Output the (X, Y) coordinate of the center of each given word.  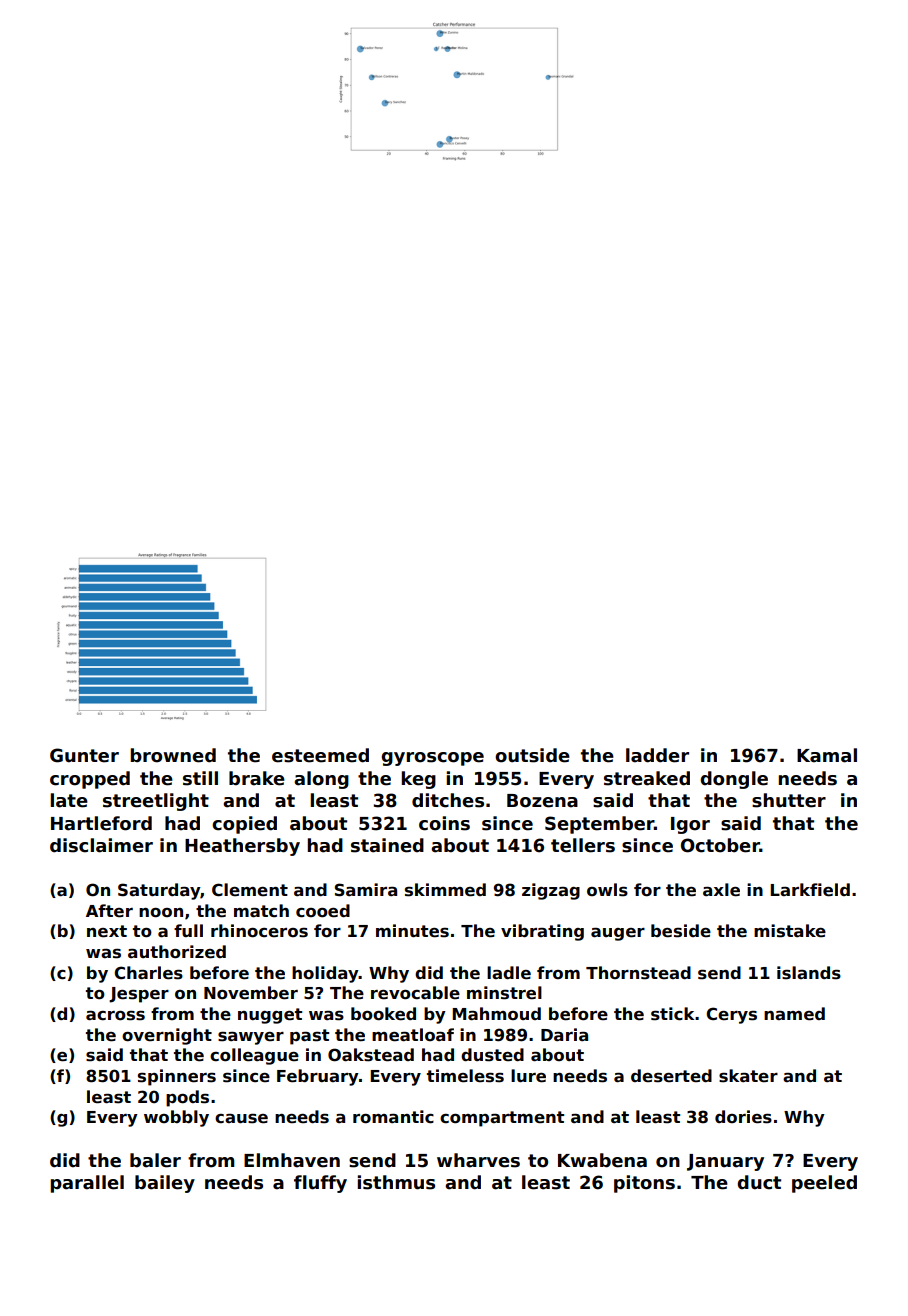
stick (672, 1014)
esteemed (320, 755)
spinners (177, 1077)
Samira (366, 890)
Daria (564, 1034)
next (107, 931)
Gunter (84, 755)
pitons (644, 1184)
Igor (690, 825)
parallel (87, 1184)
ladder (657, 755)
